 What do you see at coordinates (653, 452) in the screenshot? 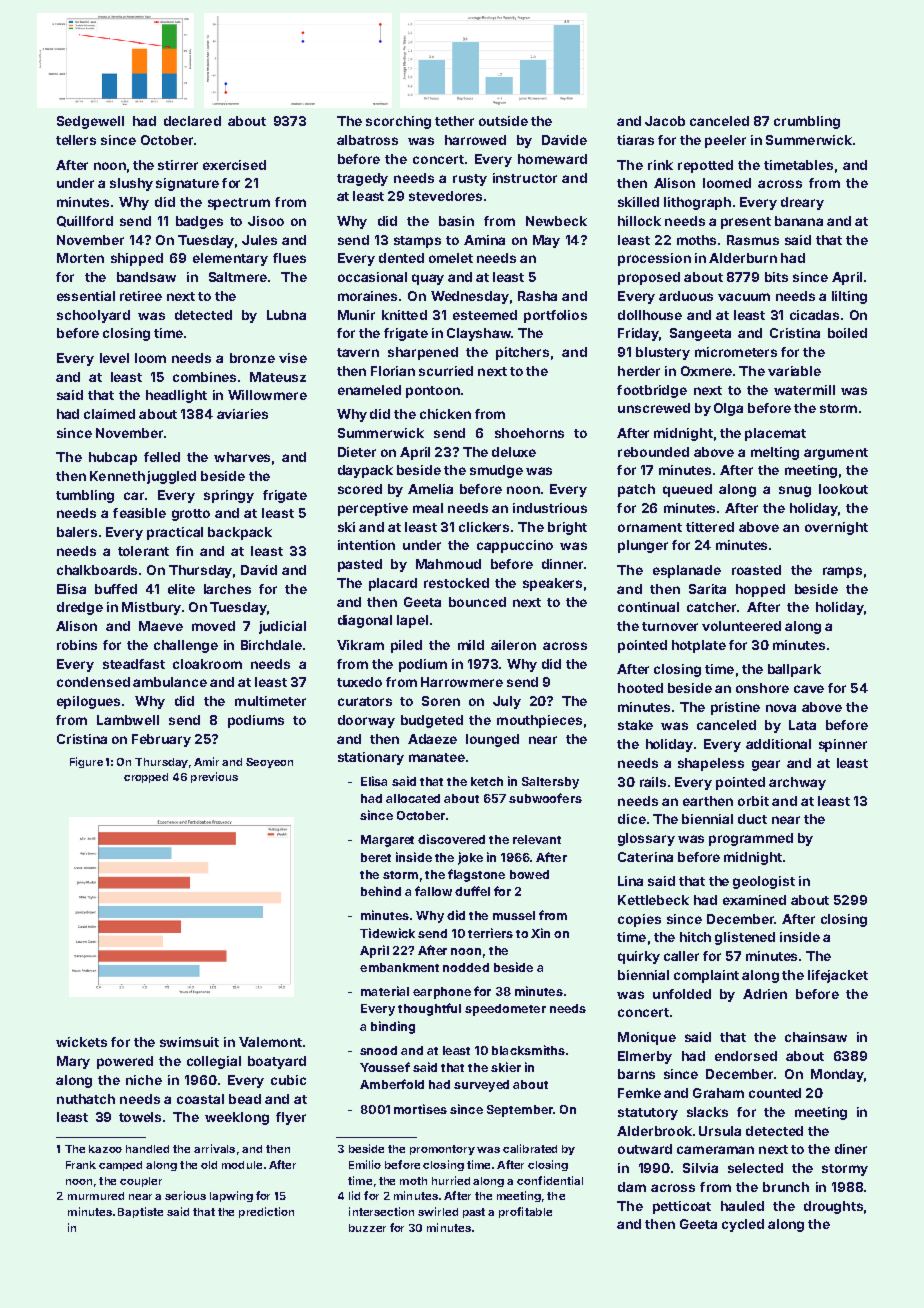
I see `rebounded` at bounding box center [653, 452].
